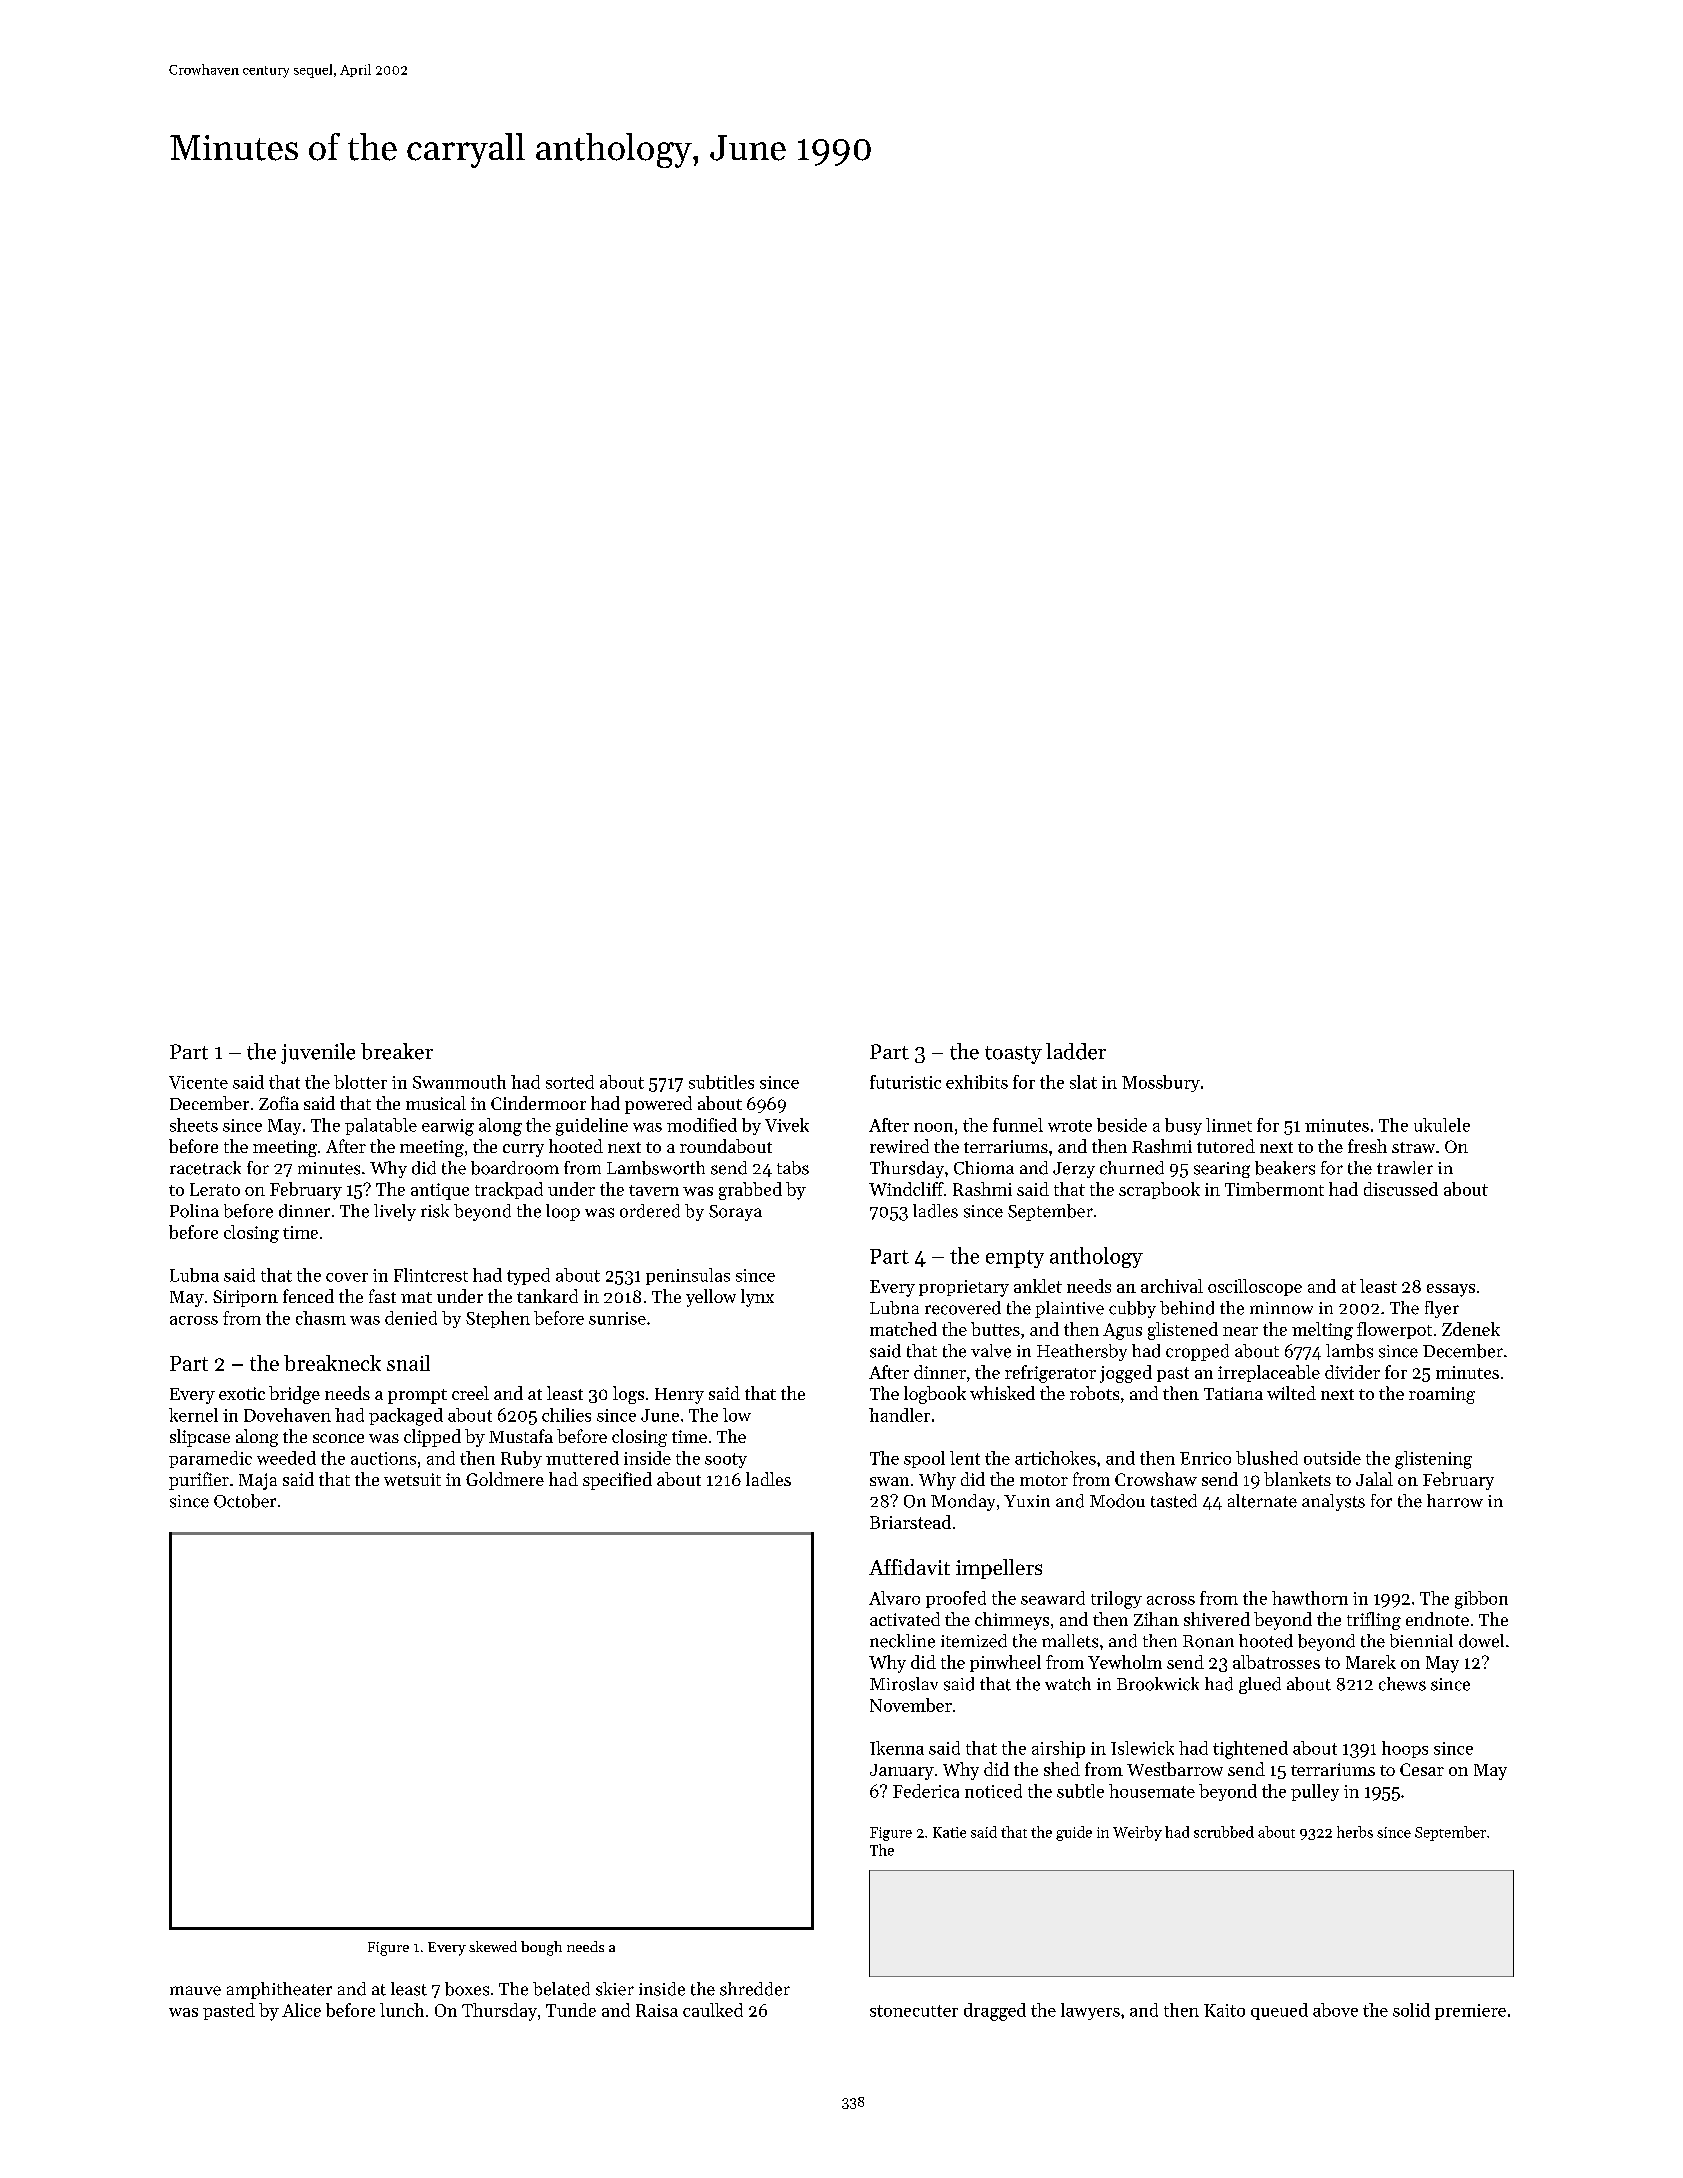 The width and height of the document is (1683, 2178). I want to click on chilies, so click(566, 1415).
